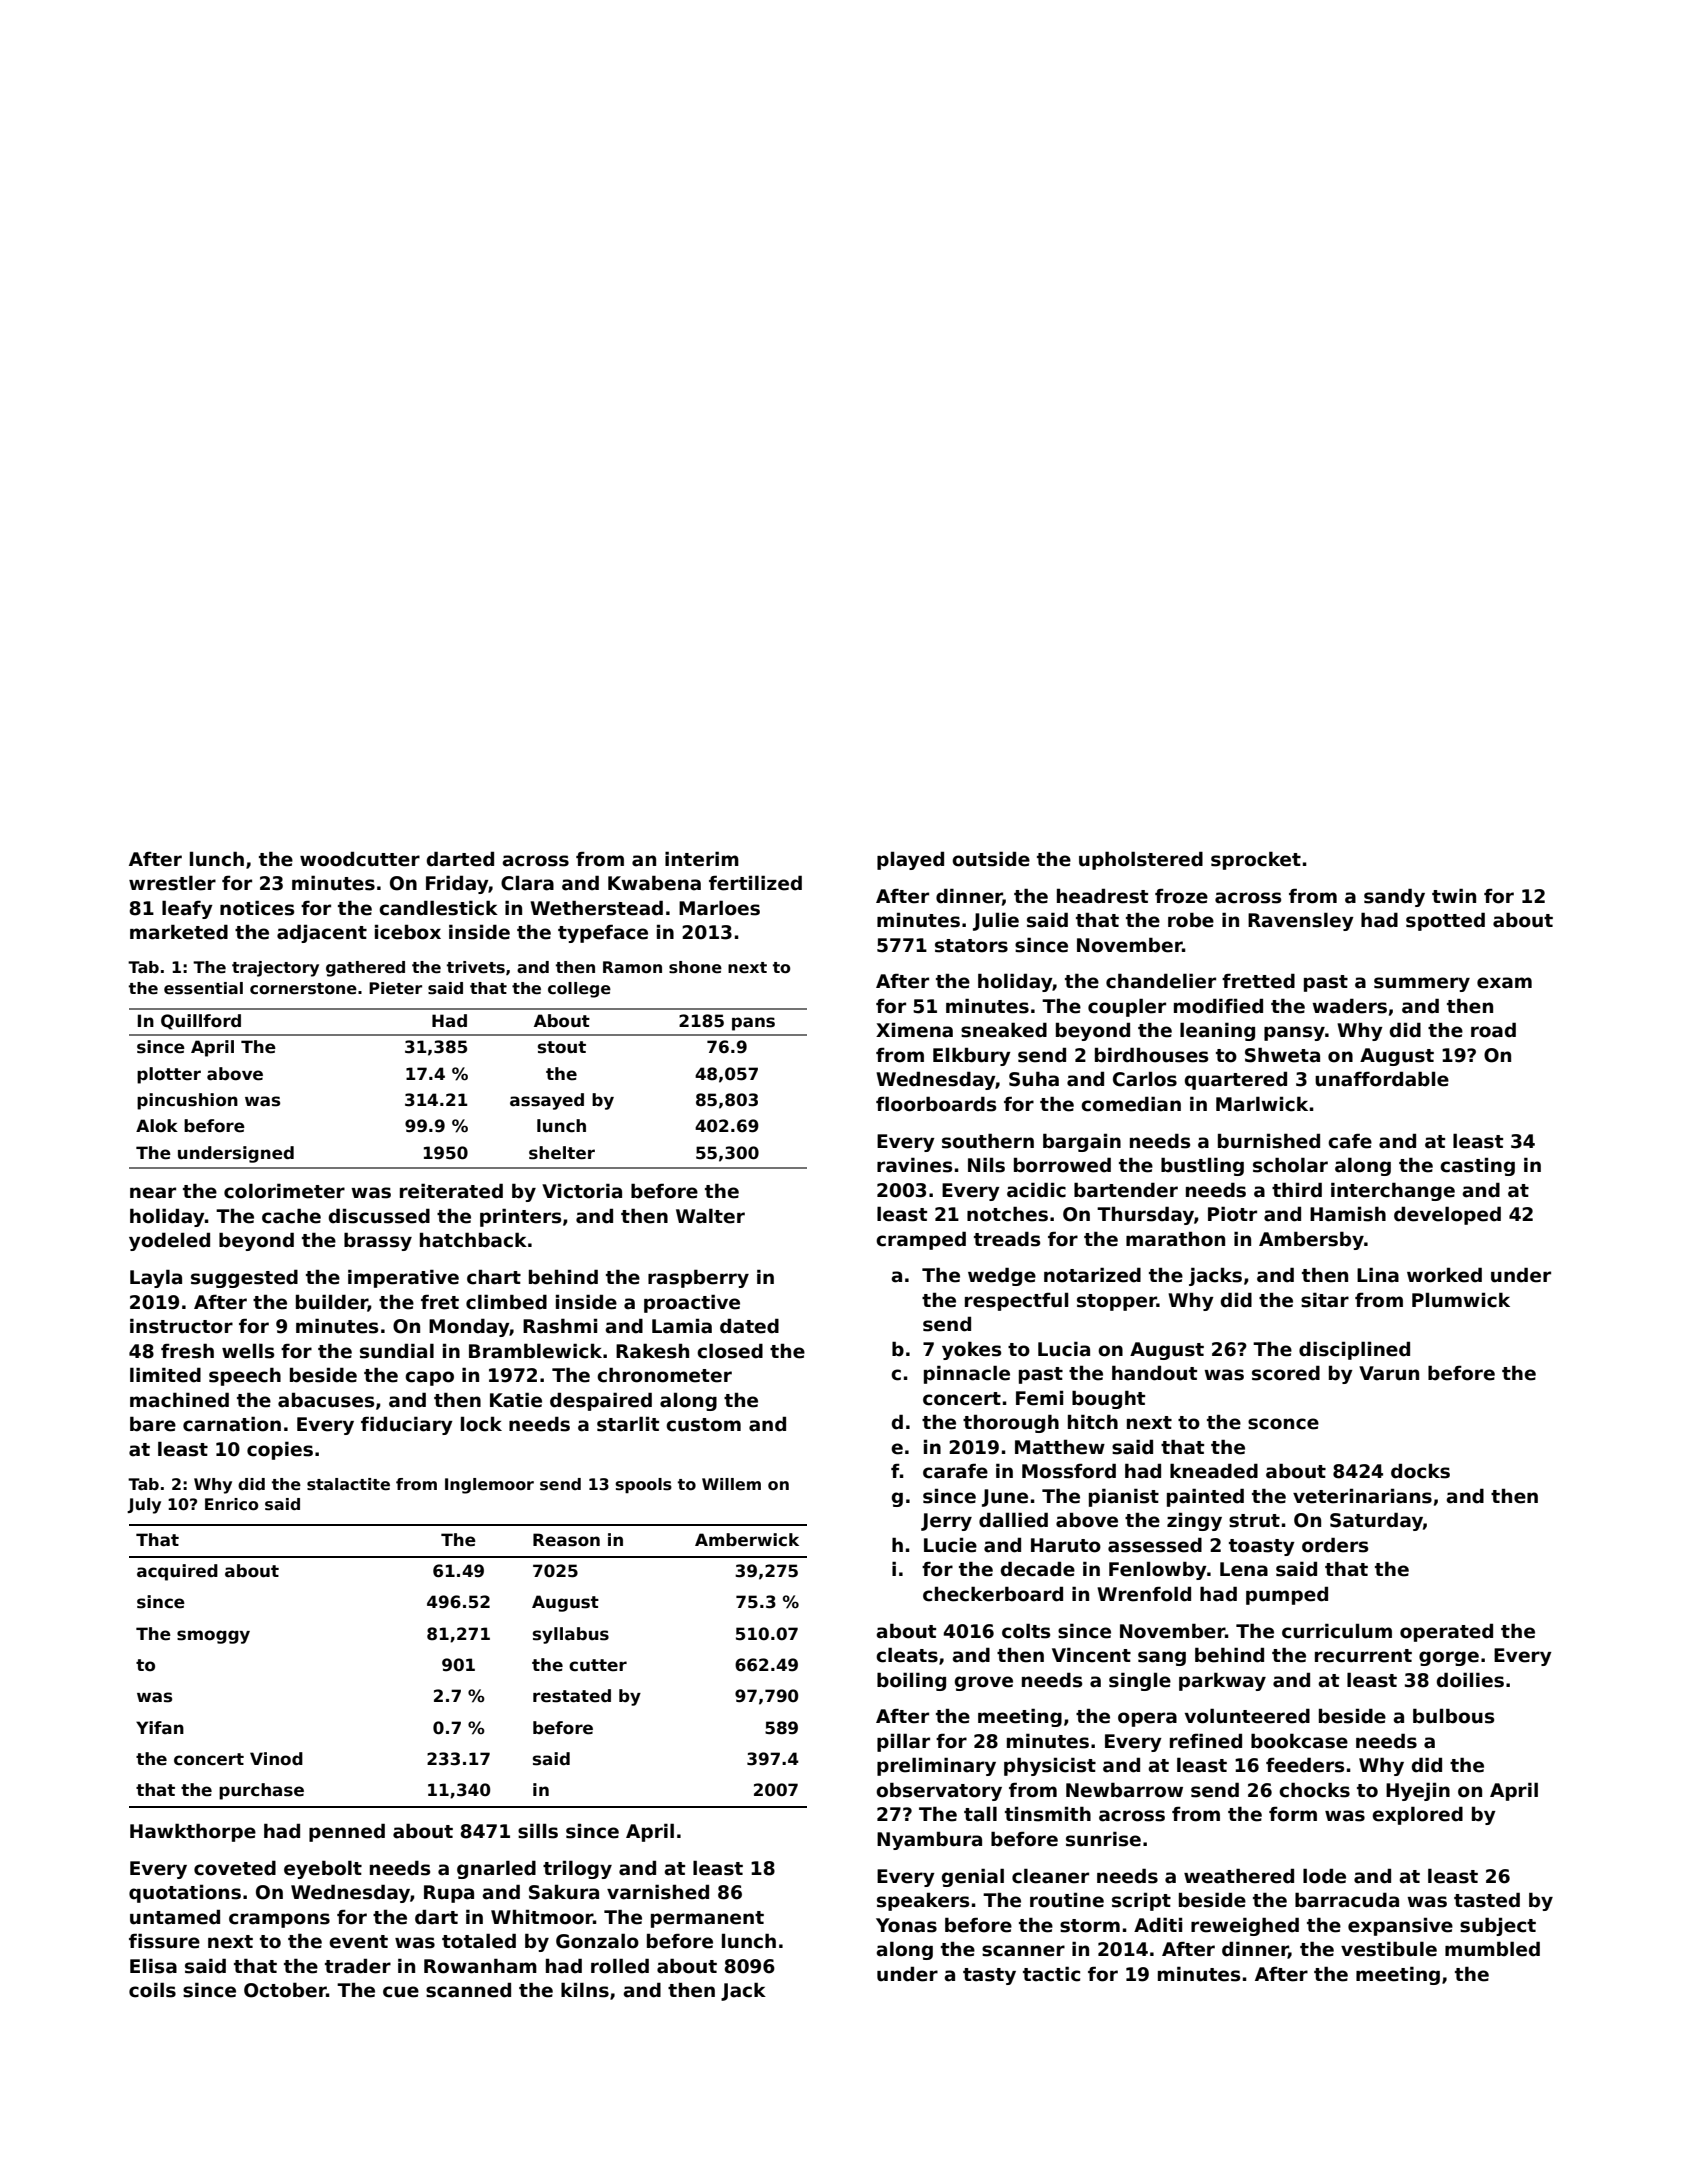 The height and width of the document is (2178, 1683). What do you see at coordinates (538, 1831) in the document?
I see `sills` at bounding box center [538, 1831].
